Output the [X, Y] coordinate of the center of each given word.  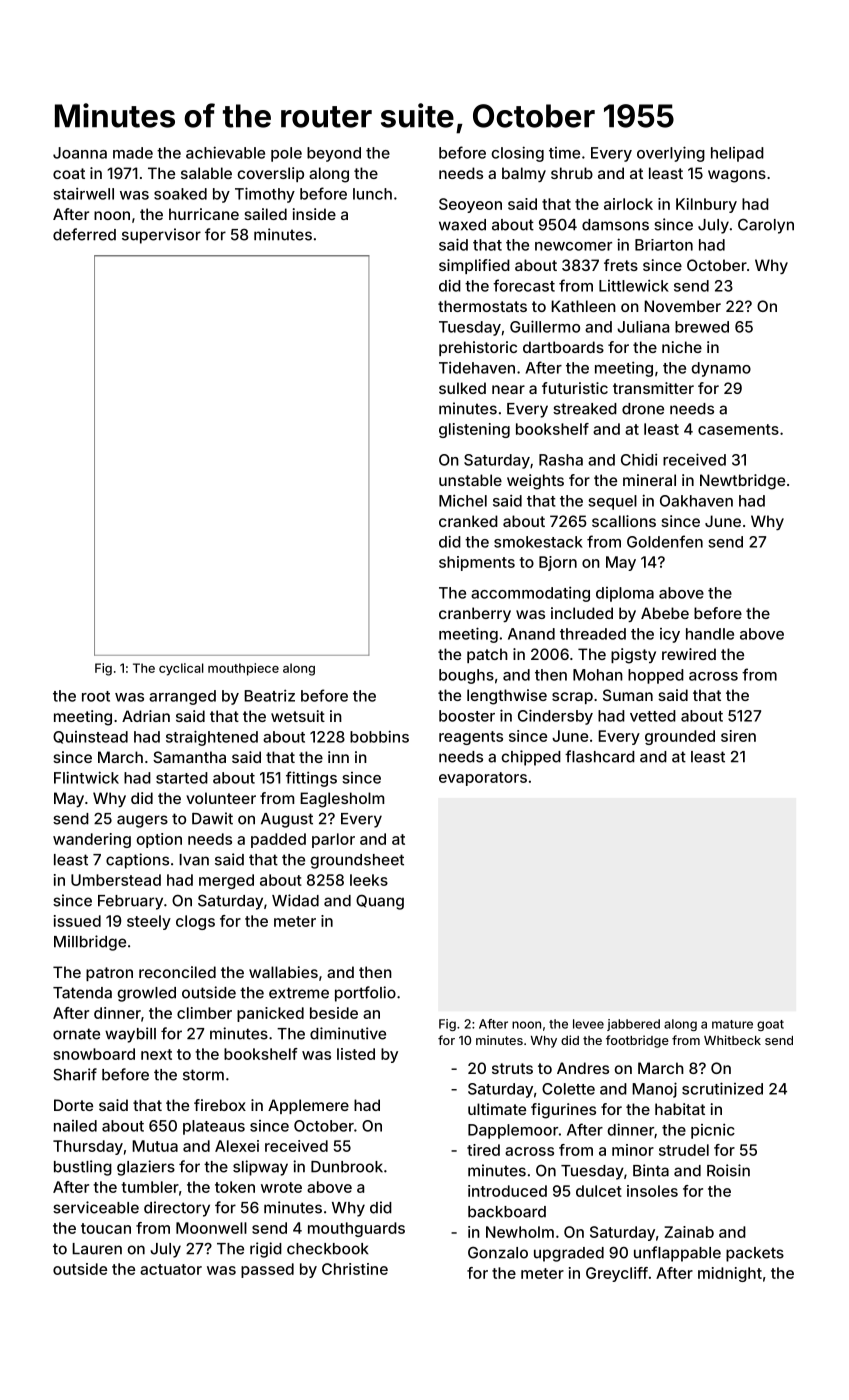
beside [334, 1013]
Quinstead [90, 737]
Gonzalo [498, 1252]
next [156, 1054]
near [508, 389]
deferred [84, 234]
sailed [265, 214]
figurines [563, 1111]
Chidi [639, 459]
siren [738, 736]
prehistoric [478, 348]
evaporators [483, 779]
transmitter [653, 388]
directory [177, 1209]
